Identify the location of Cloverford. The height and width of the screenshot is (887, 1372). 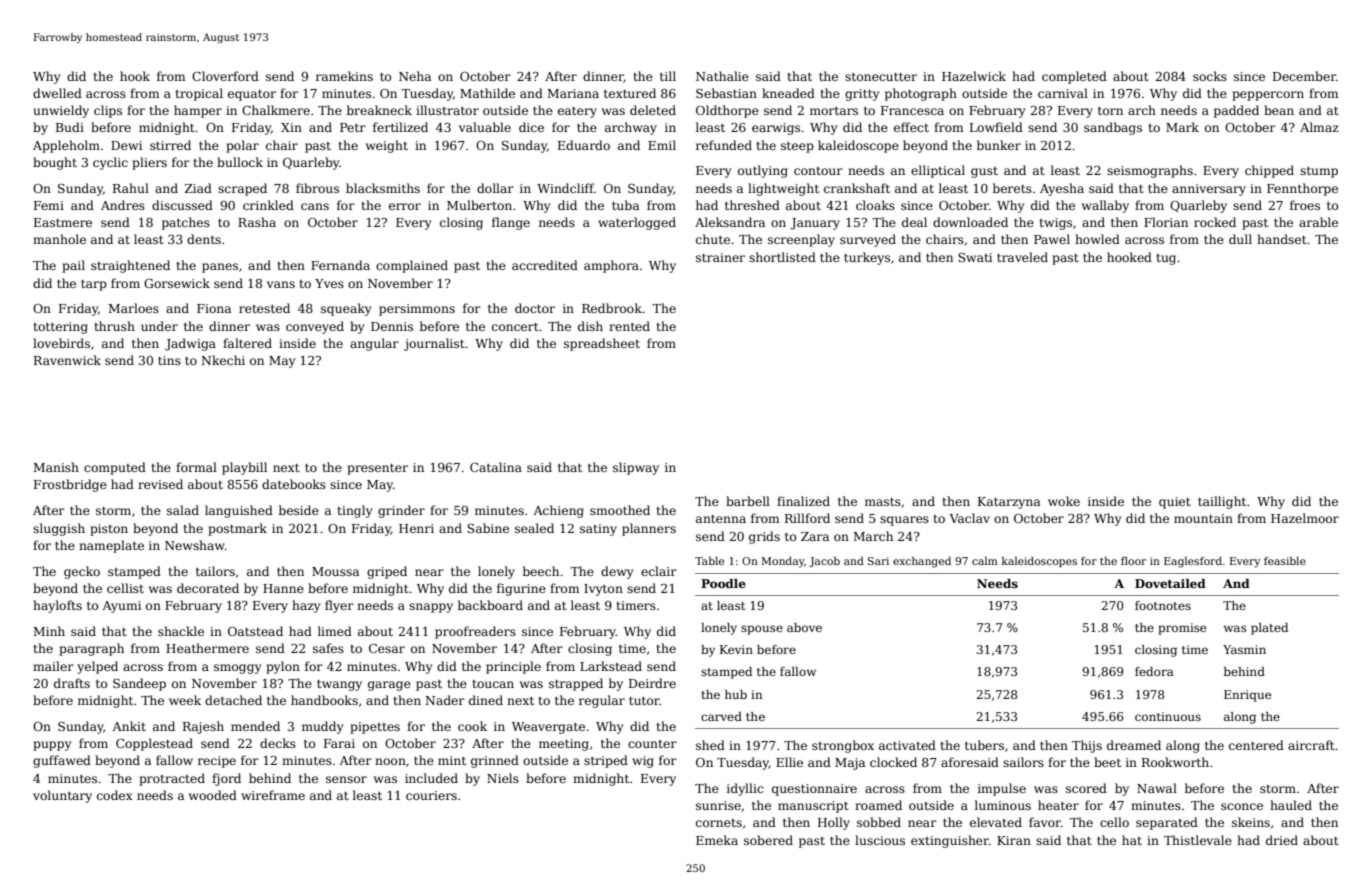
(225, 76).
